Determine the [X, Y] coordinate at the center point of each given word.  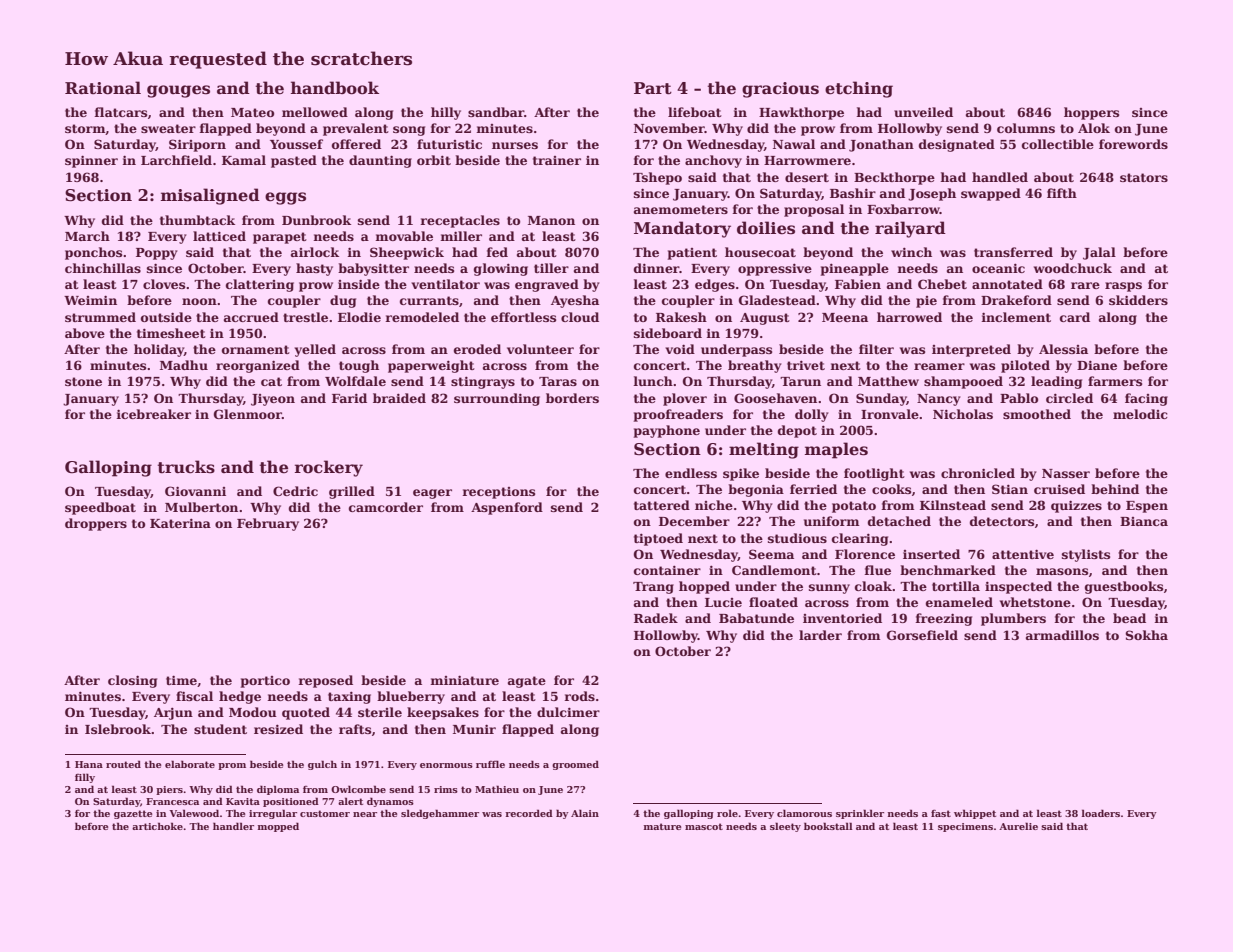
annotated [1007, 284]
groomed [575, 765]
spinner [91, 161]
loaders [1101, 813]
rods [579, 696]
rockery [329, 468]
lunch [653, 381]
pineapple [855, 269]
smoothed [1037, 414]
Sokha [1146, 635]
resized [278, 729]
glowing [501, 269]
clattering [260, 285]
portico [265, 682]
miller [461, 236]
